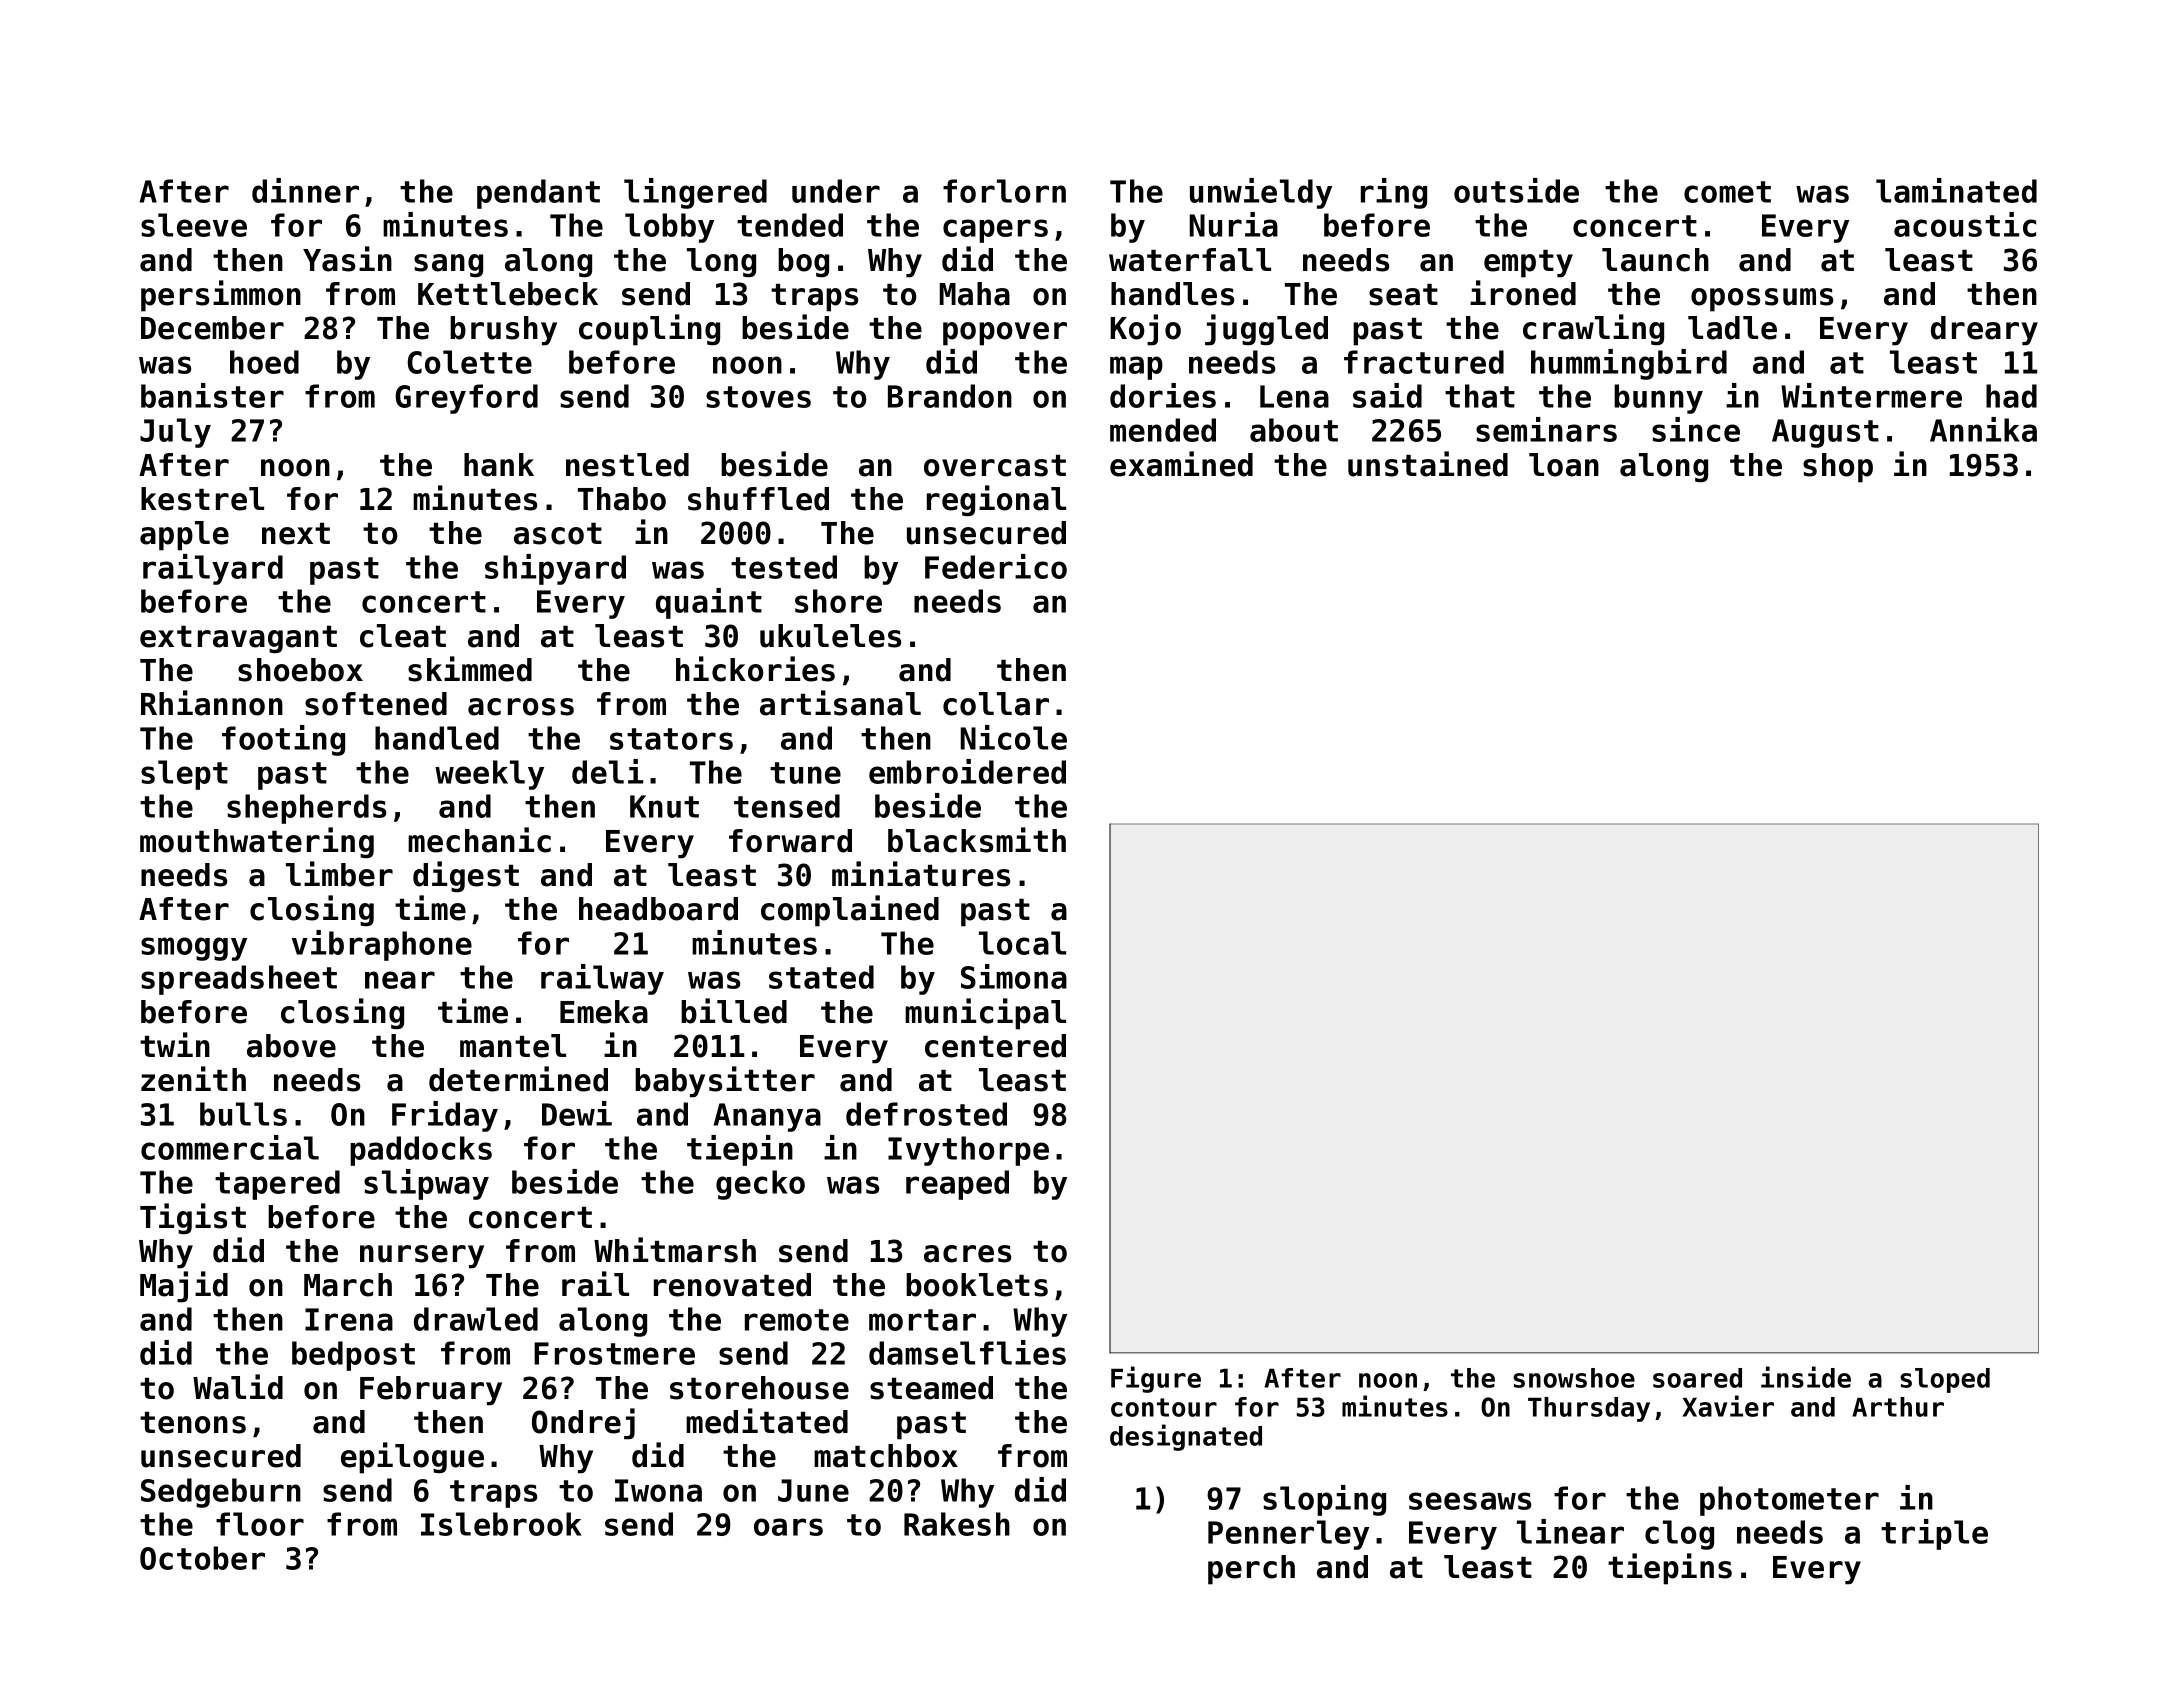  I want to click on loan, so click(1564, 465).
